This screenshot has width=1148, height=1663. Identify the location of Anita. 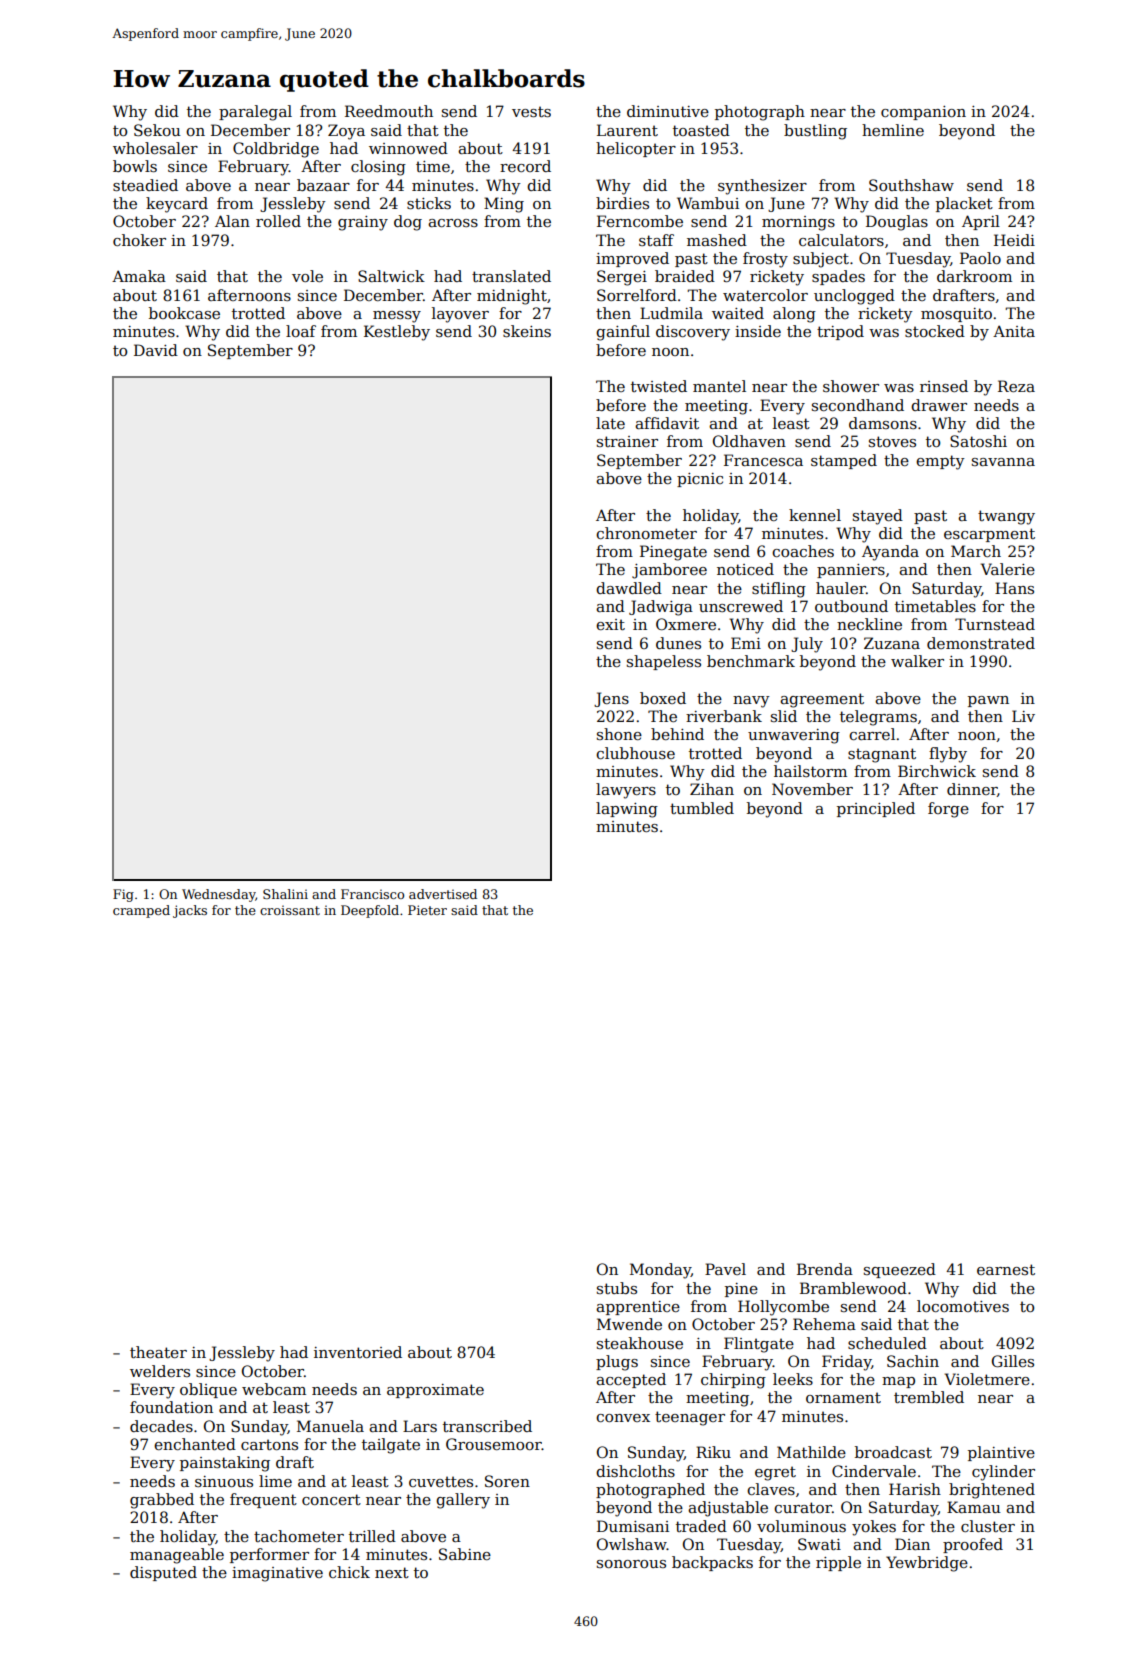
(1014, 331).
